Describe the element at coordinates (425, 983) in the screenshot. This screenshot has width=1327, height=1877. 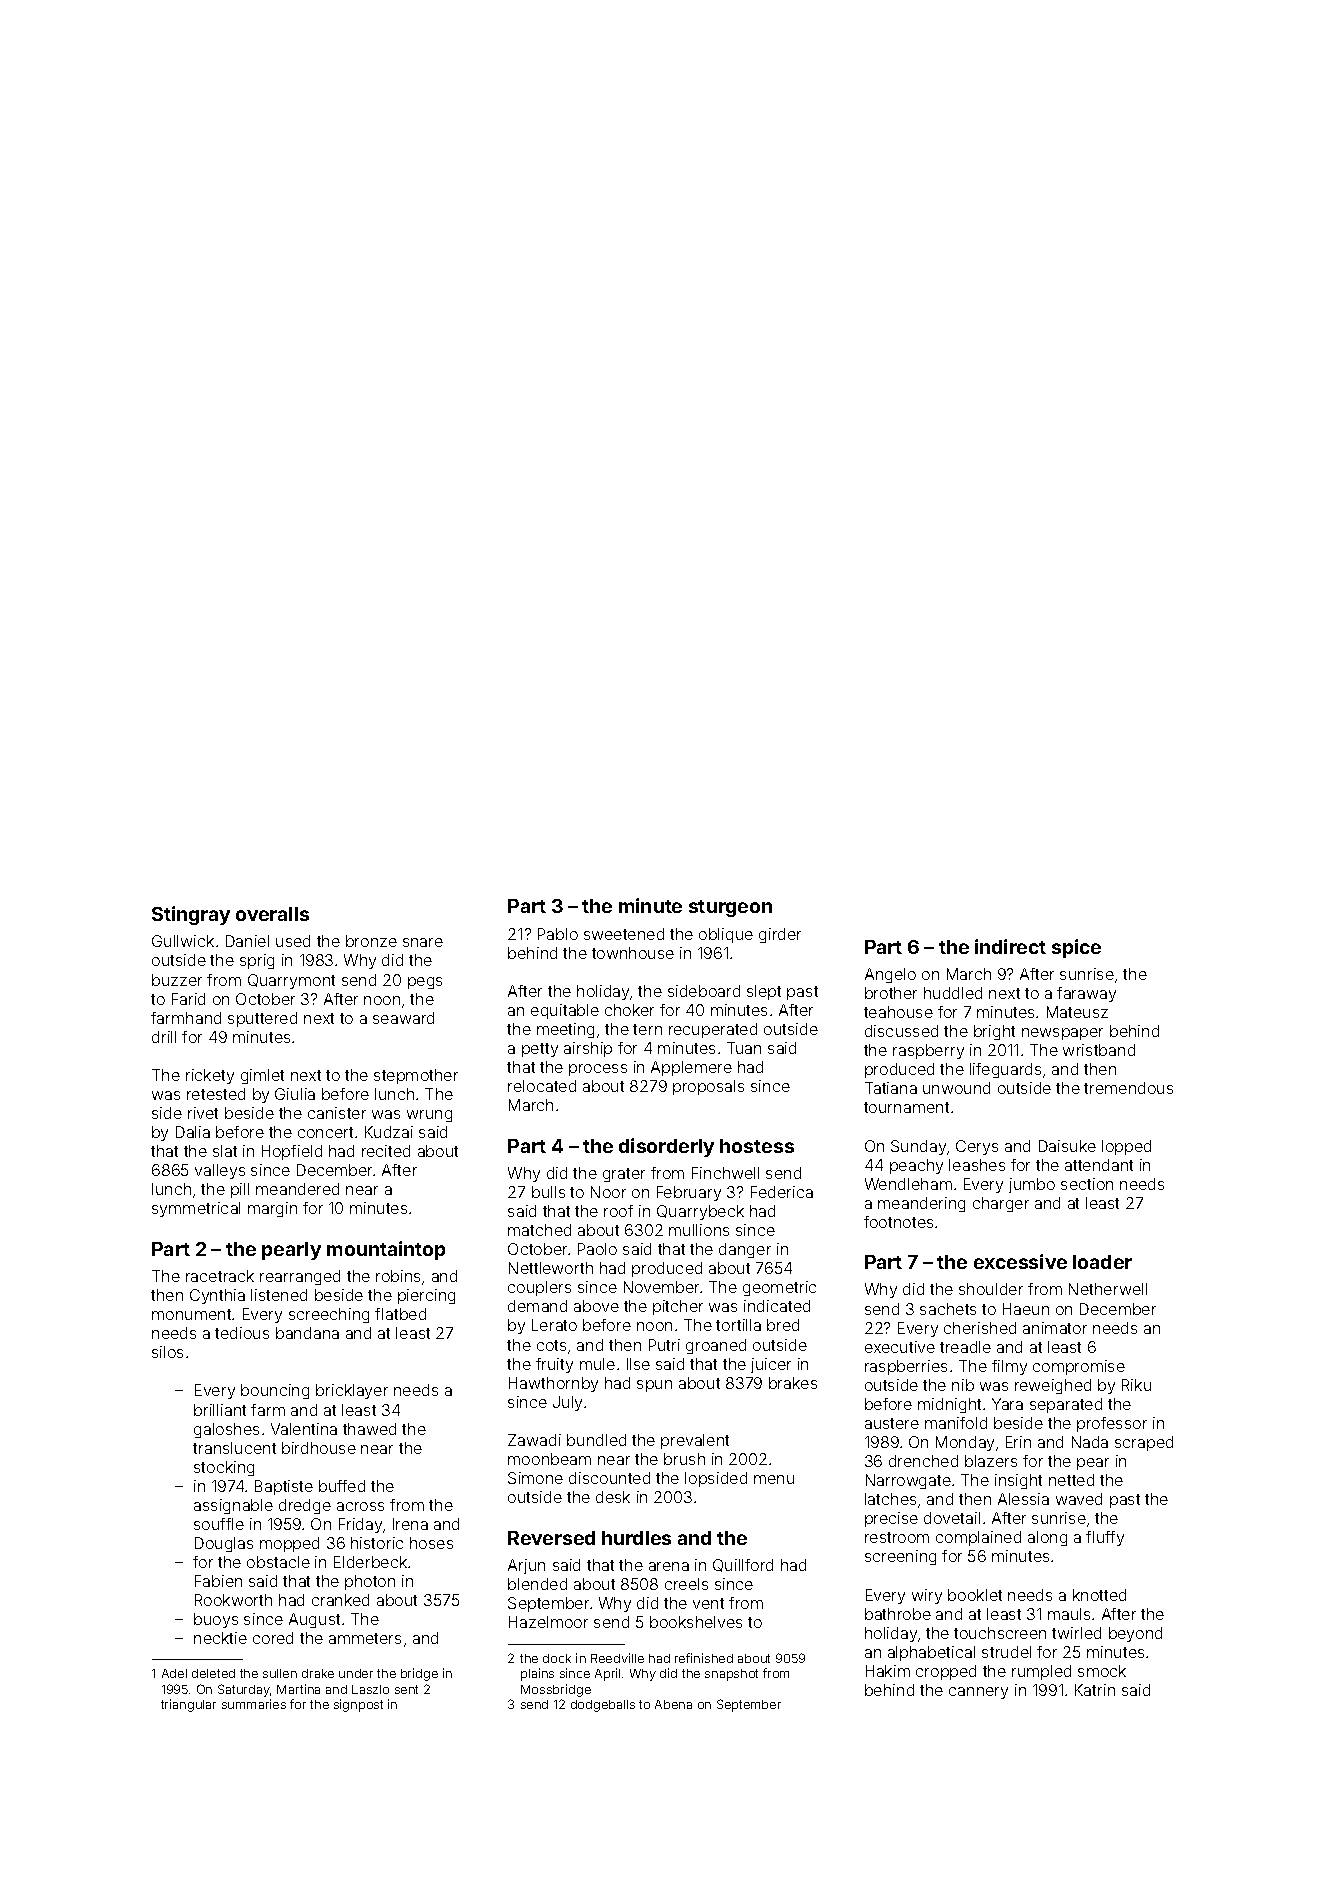
I see `pegs` at that location.
